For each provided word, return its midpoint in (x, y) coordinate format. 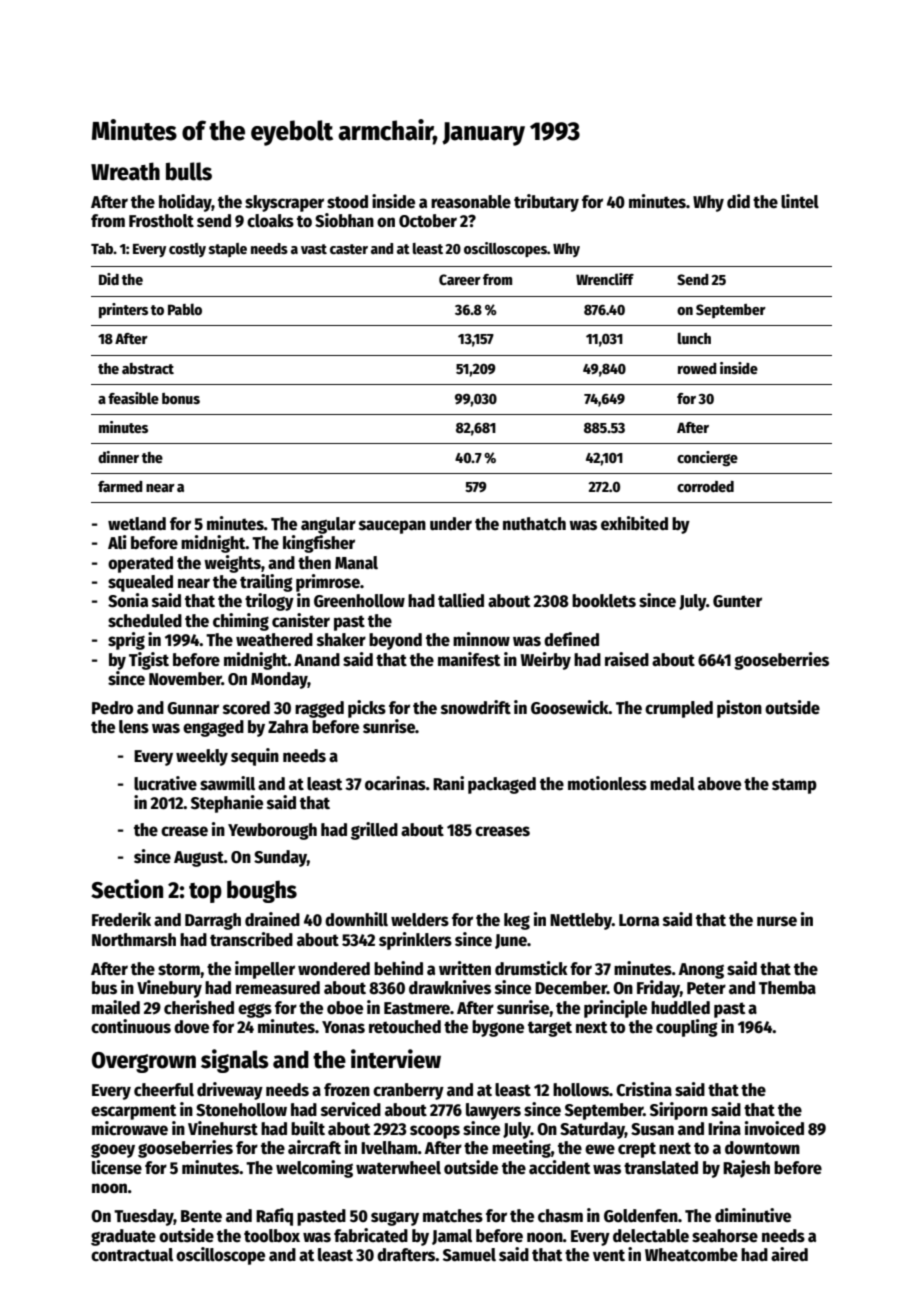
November (185, 679)
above (719, 784)
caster (349, 249)
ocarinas (395, 783)
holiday (185, 203)
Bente (201, 1216)
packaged (502, 785)
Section (127, 889)
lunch (694, 338)
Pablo (185, 309)
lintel (800, 201)
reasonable (471, 202)
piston (739, 709)
